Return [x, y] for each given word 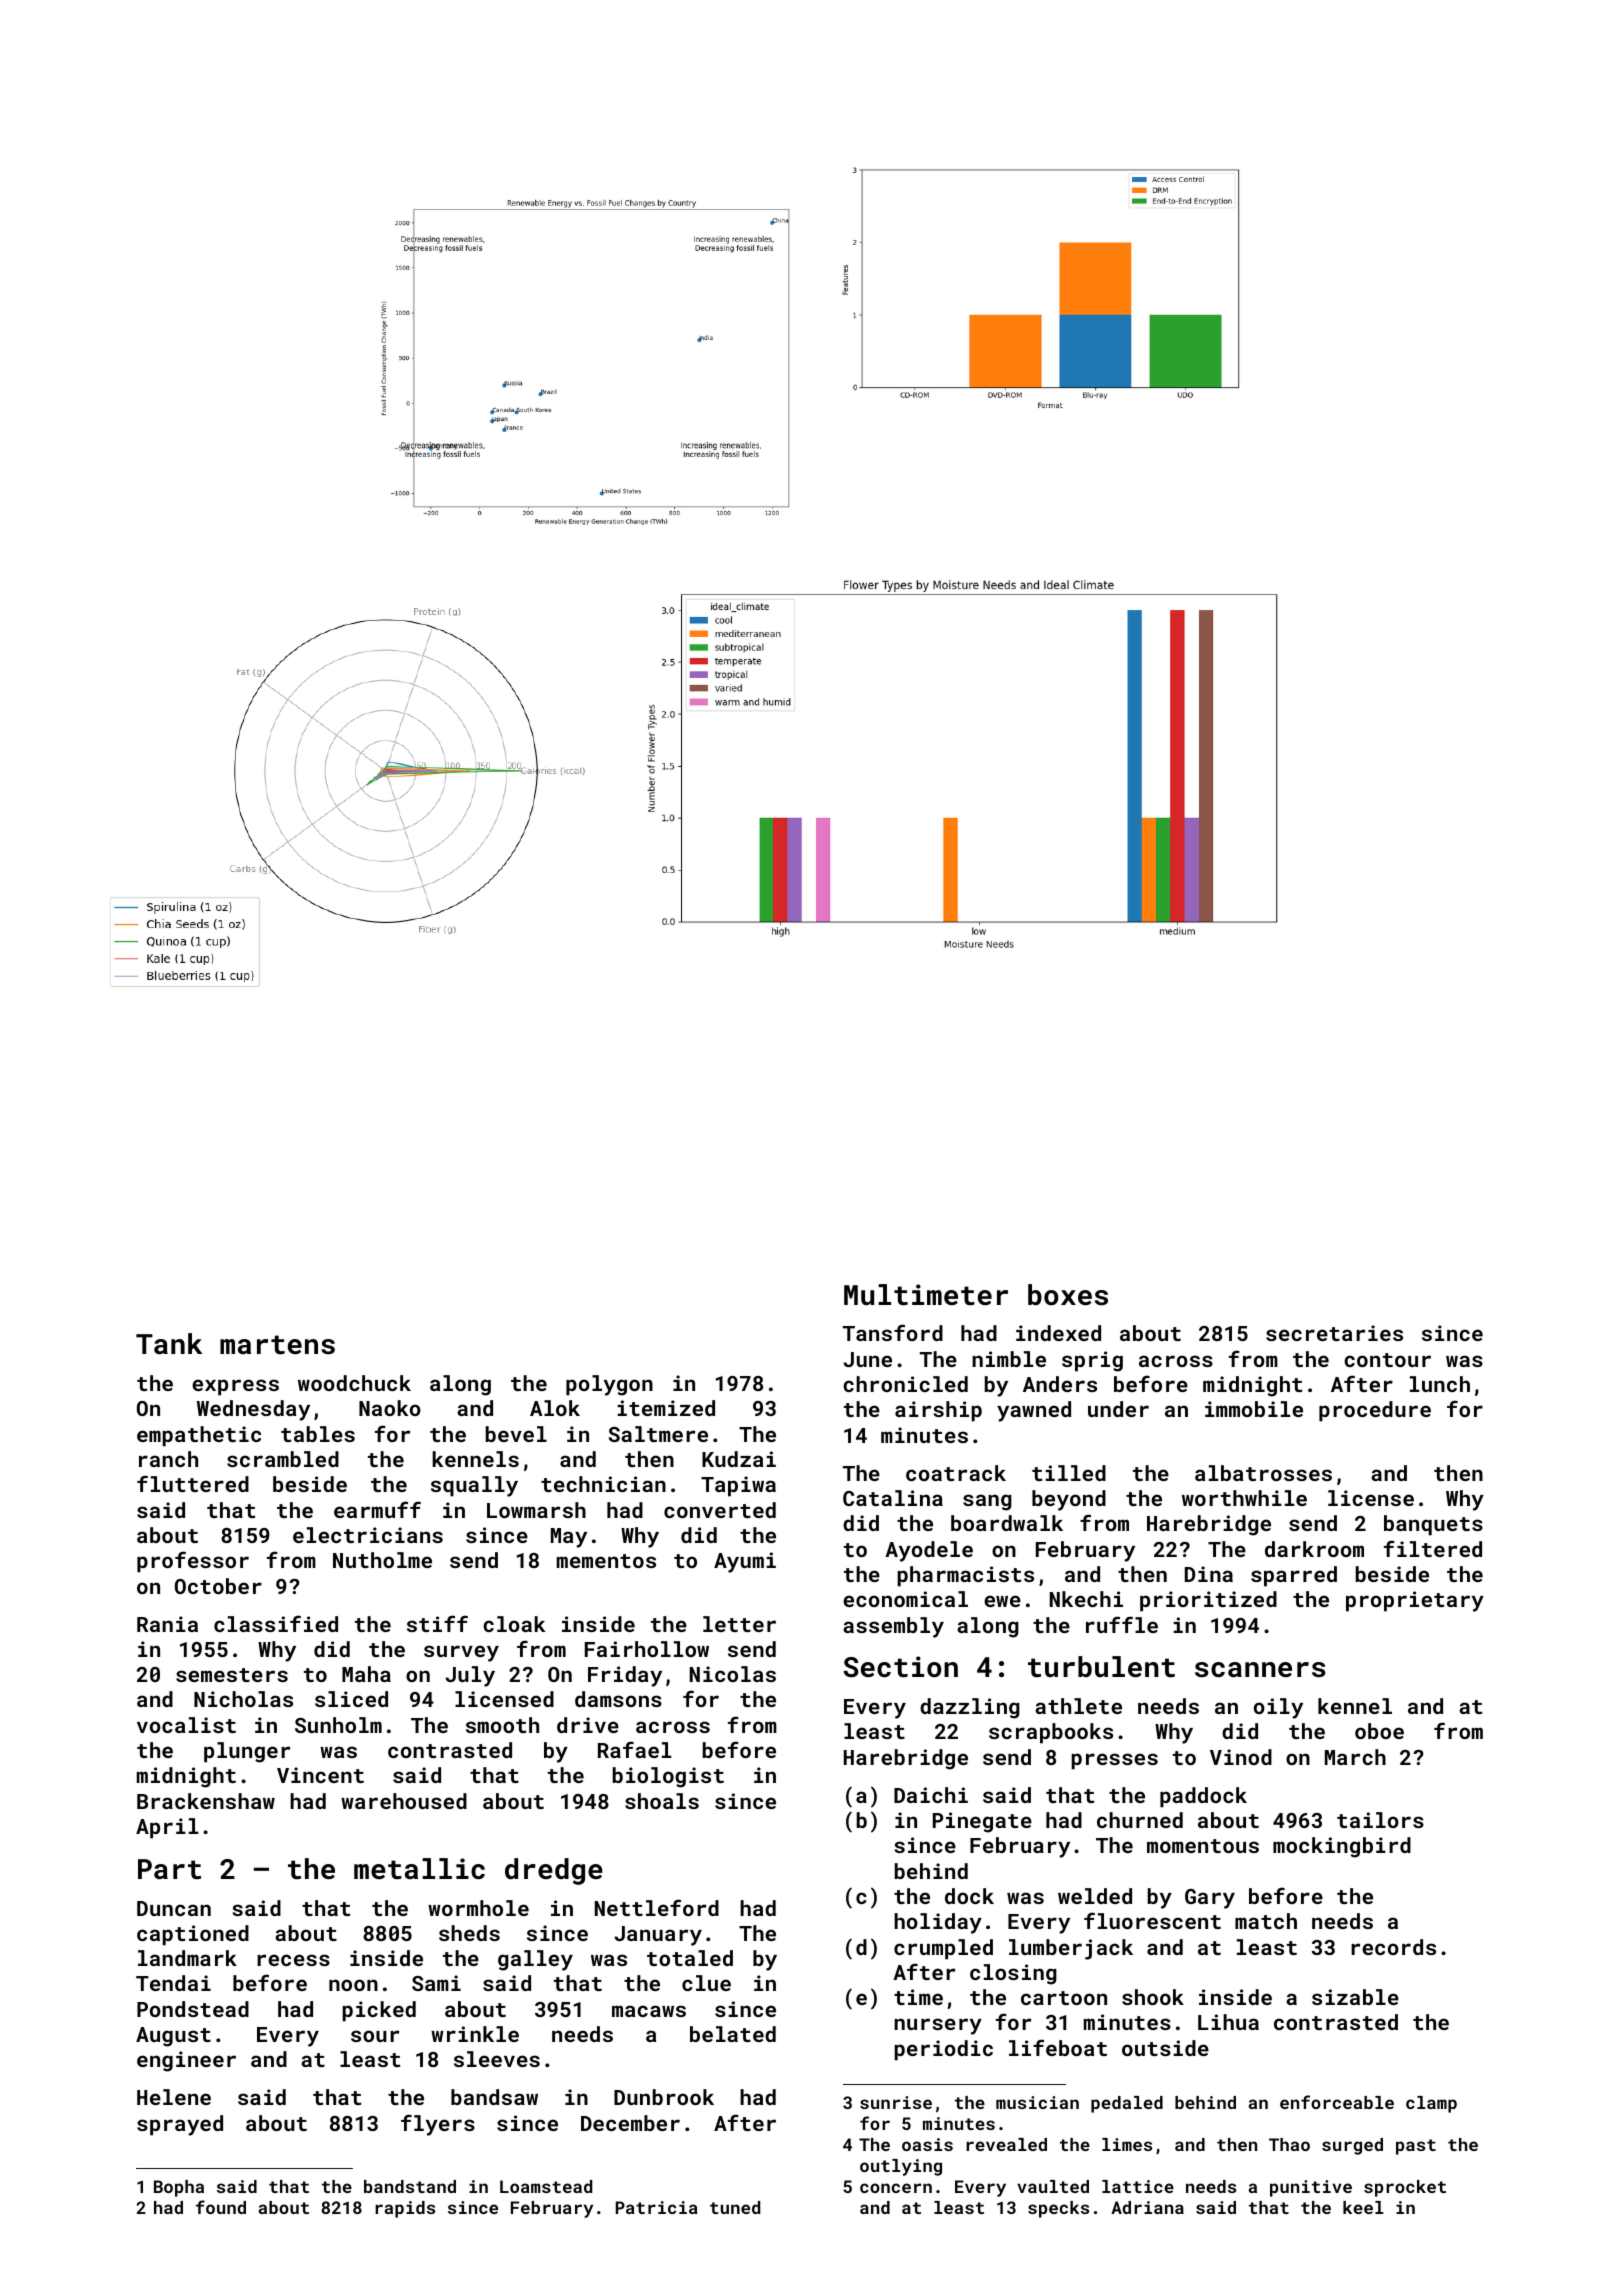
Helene [174, 2097]
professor [193, 1562]
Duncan [174, 1908]
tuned [735, 2207]
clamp [1431, 2104]
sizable [1355, 1997]
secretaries [1334, 1333]
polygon [609, 1385]
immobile [1254, 1409]
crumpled [943, 1949]
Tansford [893, 1332]
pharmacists [965, 1576]
